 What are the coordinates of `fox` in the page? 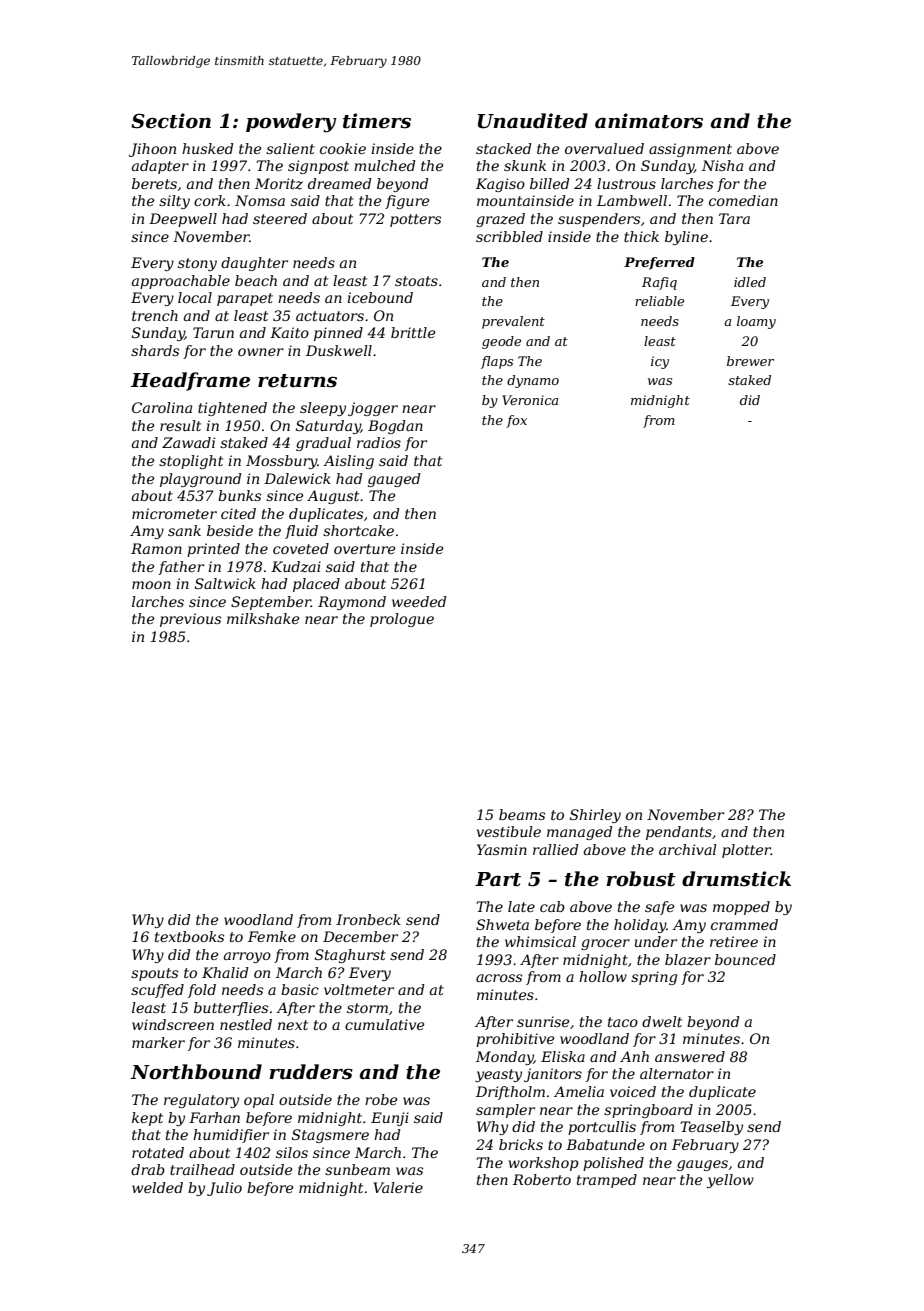 It's located at (516, 421).
